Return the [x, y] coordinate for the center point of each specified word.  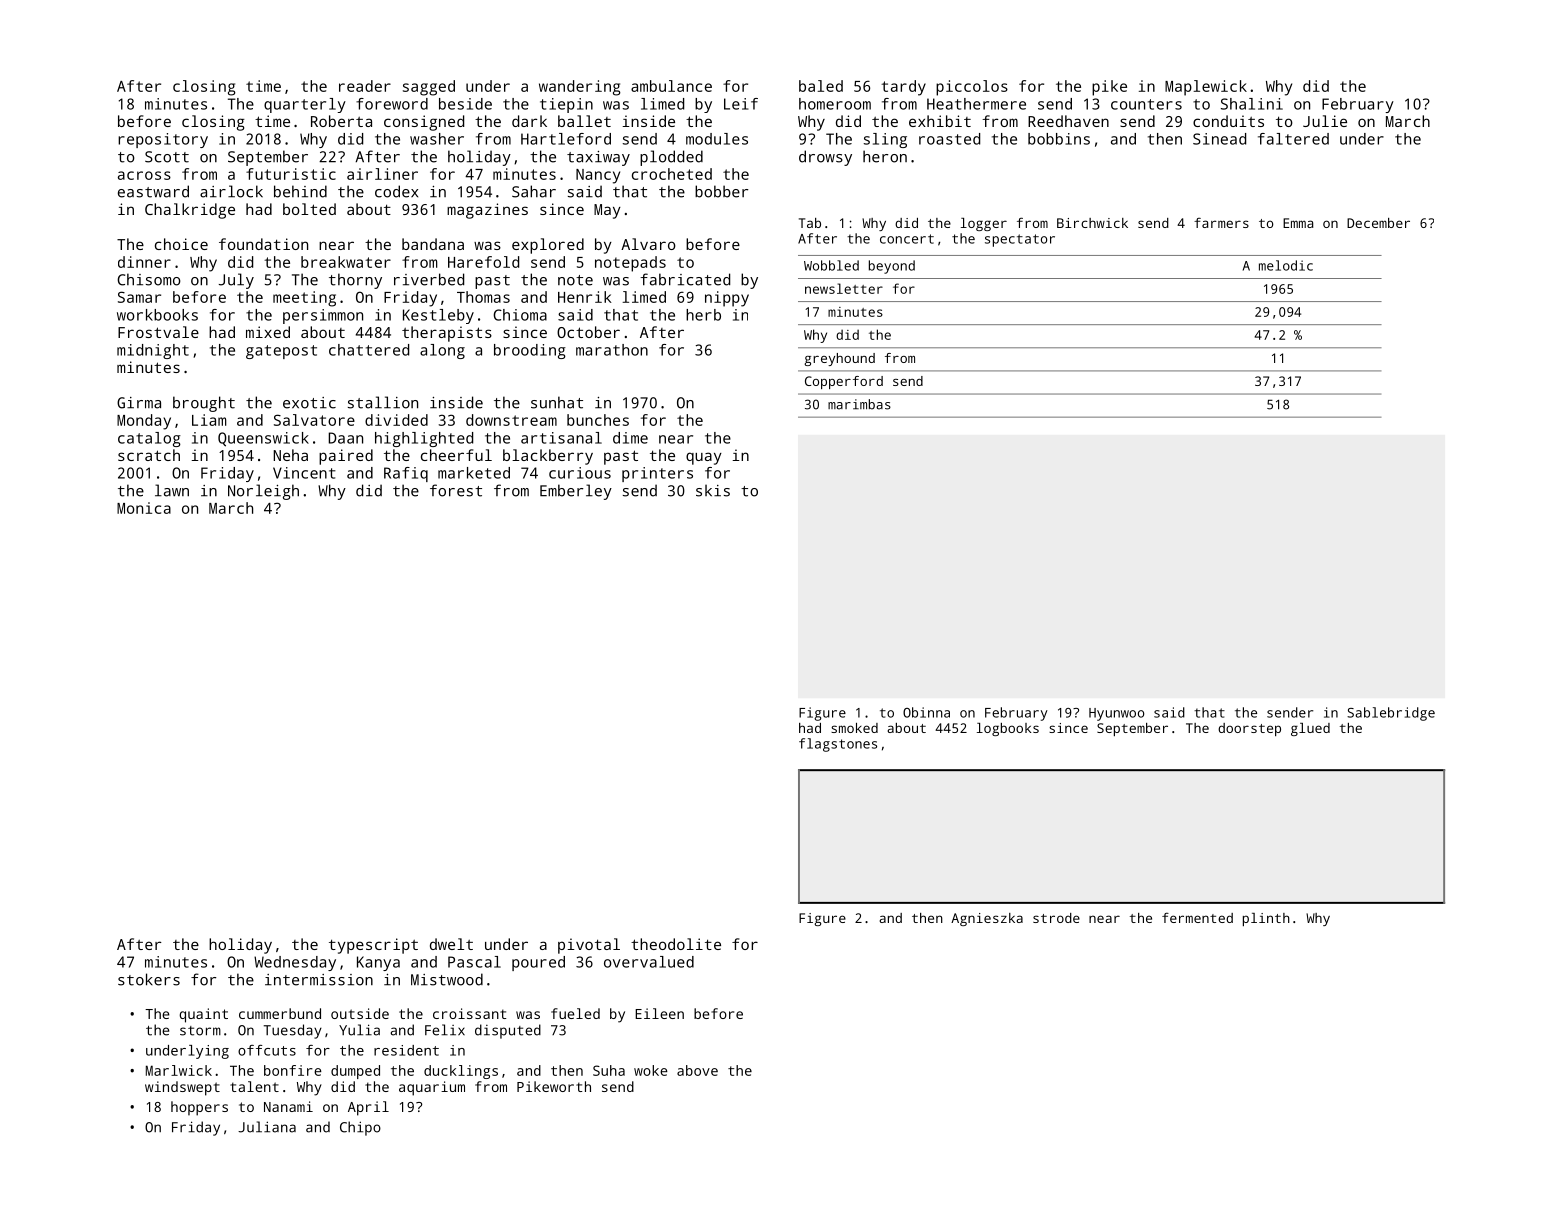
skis [713, 490]
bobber [721, 191]
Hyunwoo [1116, 714]
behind [300, 191]
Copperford [844, 382]
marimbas [859, 404]
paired [346, 457]
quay [704, 458]
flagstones [838, 745]
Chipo [360, 1128]
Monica [144, 508]
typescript [373, 946]
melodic [1286, 265]
